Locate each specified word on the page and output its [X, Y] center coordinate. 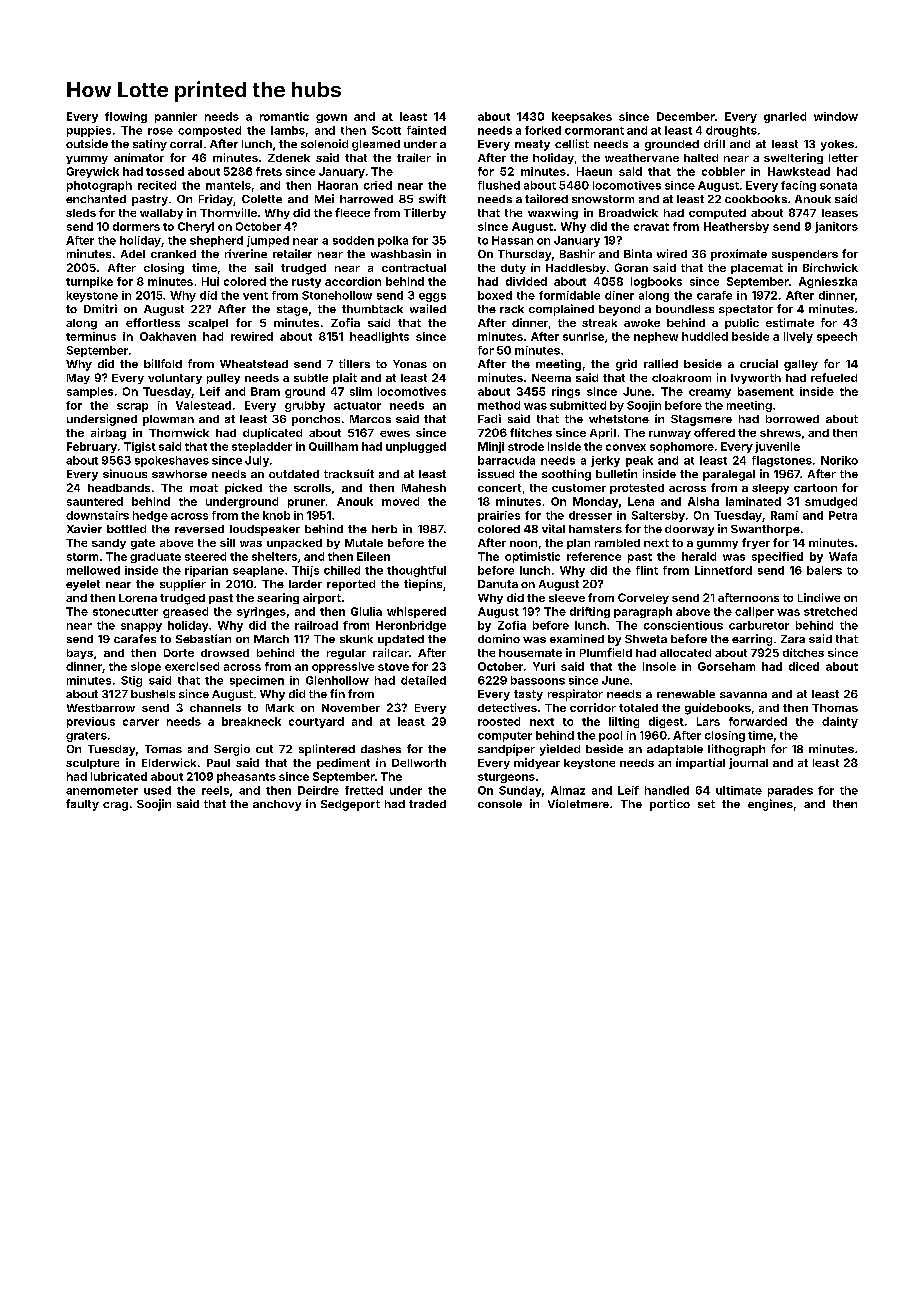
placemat [757, 269]
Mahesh [424, 488]
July [257, 461]
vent [255, 296]
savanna [743, 695]
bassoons [538, 680]
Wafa [843, 556]
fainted [426, 130]
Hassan [512, 240]
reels [215, 790]
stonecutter [125, 612]
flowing [126, 117]
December [686, 116]
